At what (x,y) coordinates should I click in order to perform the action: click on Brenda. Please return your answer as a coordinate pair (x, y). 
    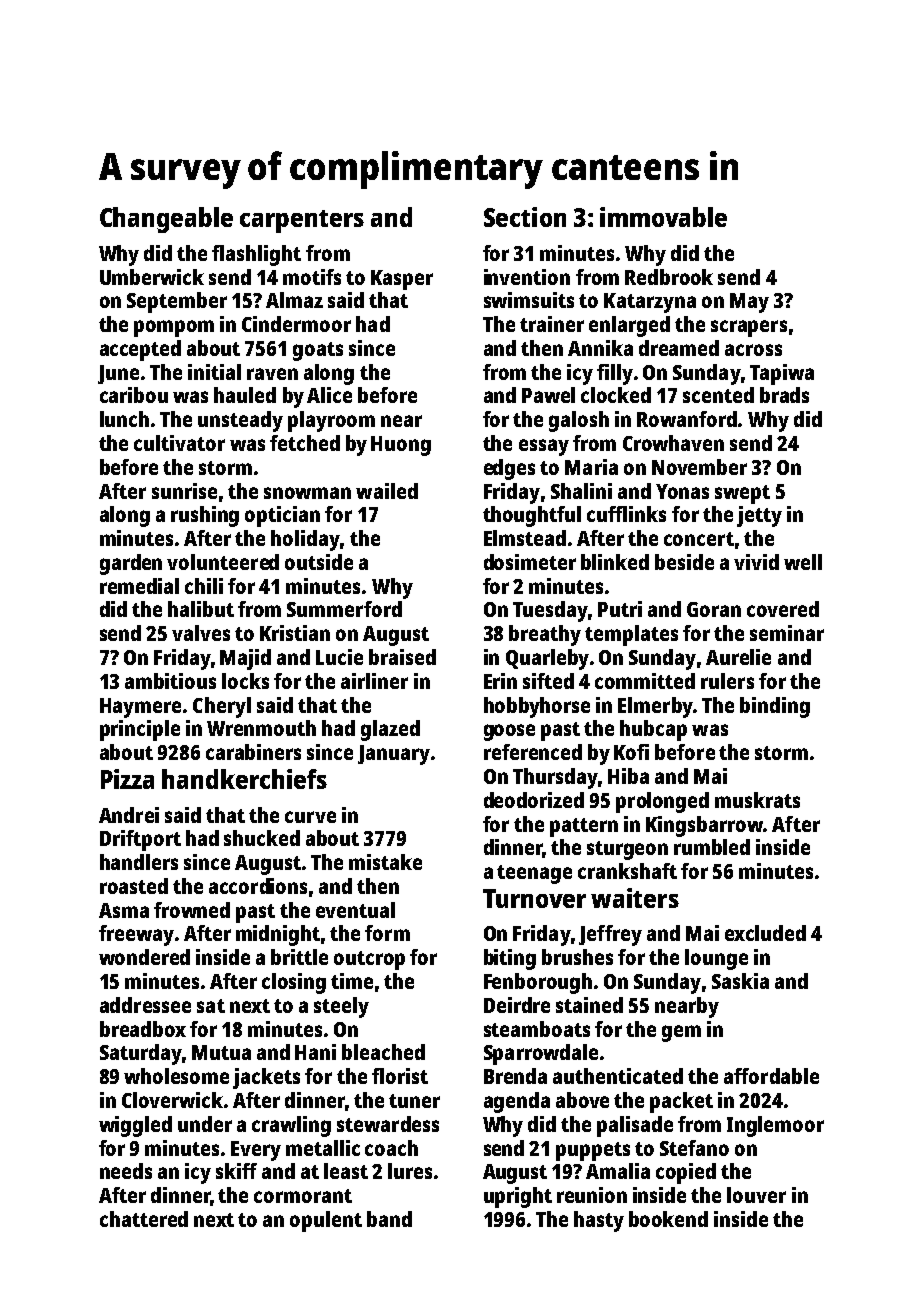
    Looking at the image, I should click on (515, 1076).
